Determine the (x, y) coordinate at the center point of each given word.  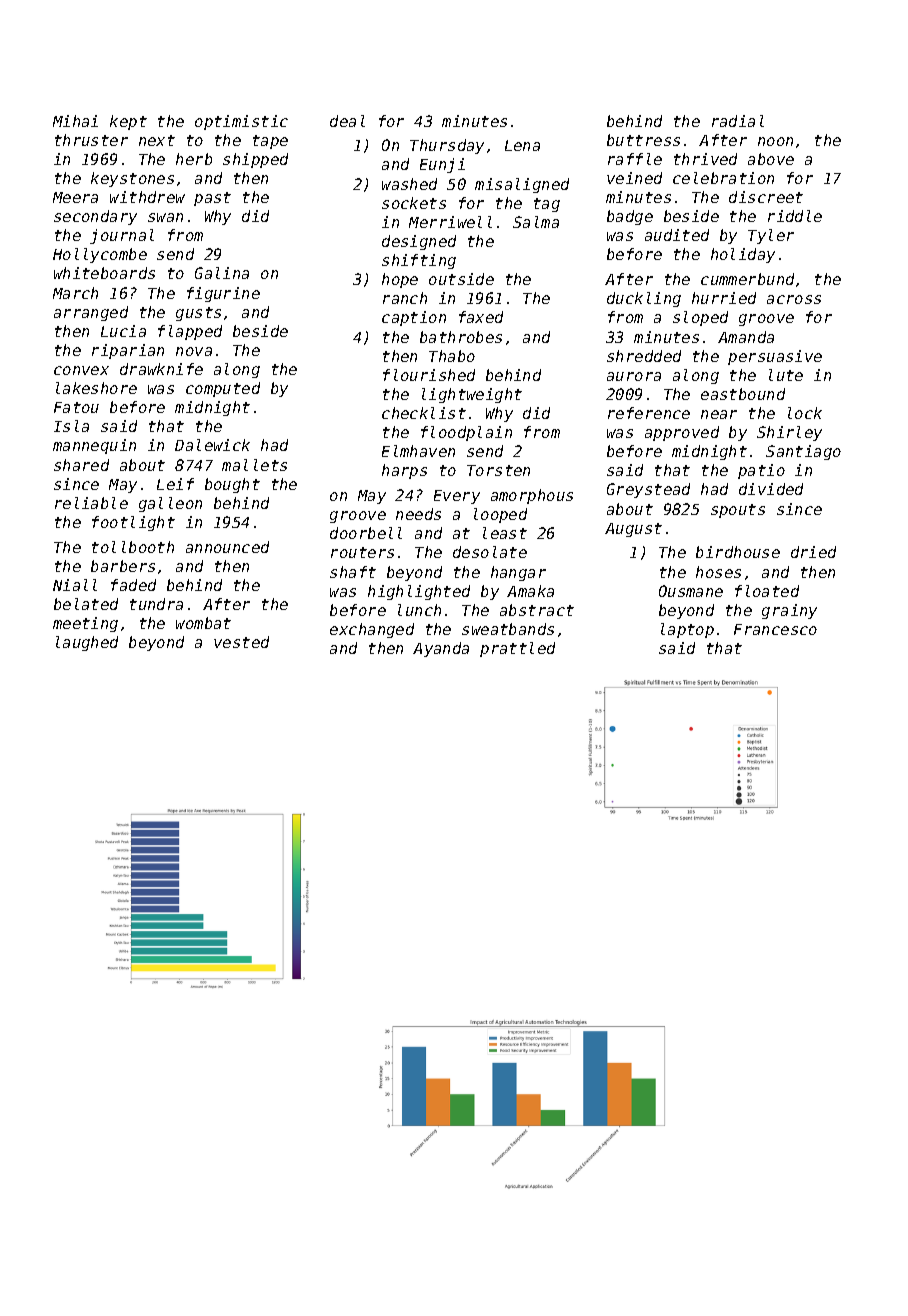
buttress (643, 140)
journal (122, 236)
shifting (419, 261)
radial (738, 121)
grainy (789, 611)
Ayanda (441, 649)
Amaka (530, 591)
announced (227, 547)
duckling (644, 299)
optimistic (241, 122)
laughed (87, 643)
